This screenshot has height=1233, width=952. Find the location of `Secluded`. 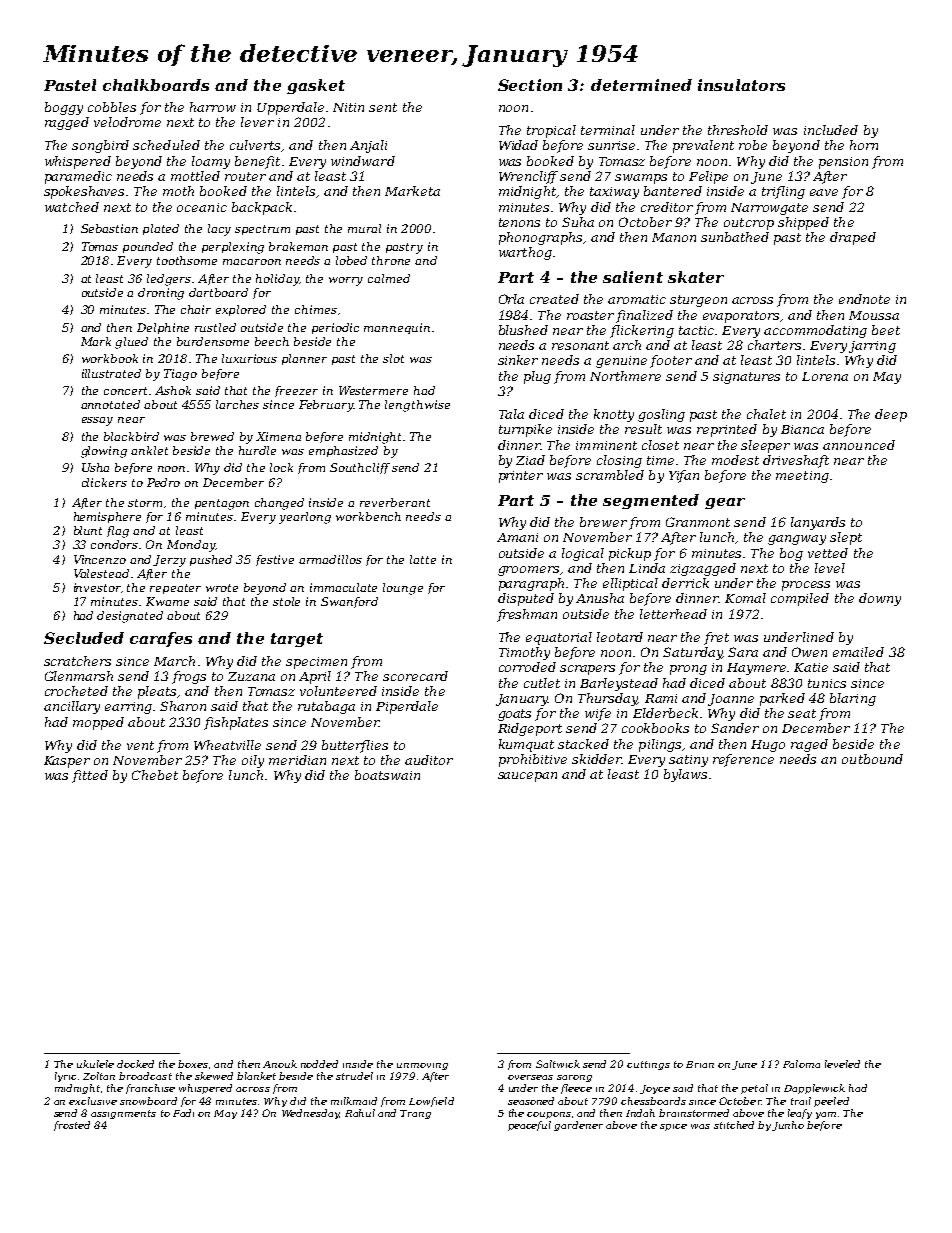

Secluded is located at coordinates (84, 638).
